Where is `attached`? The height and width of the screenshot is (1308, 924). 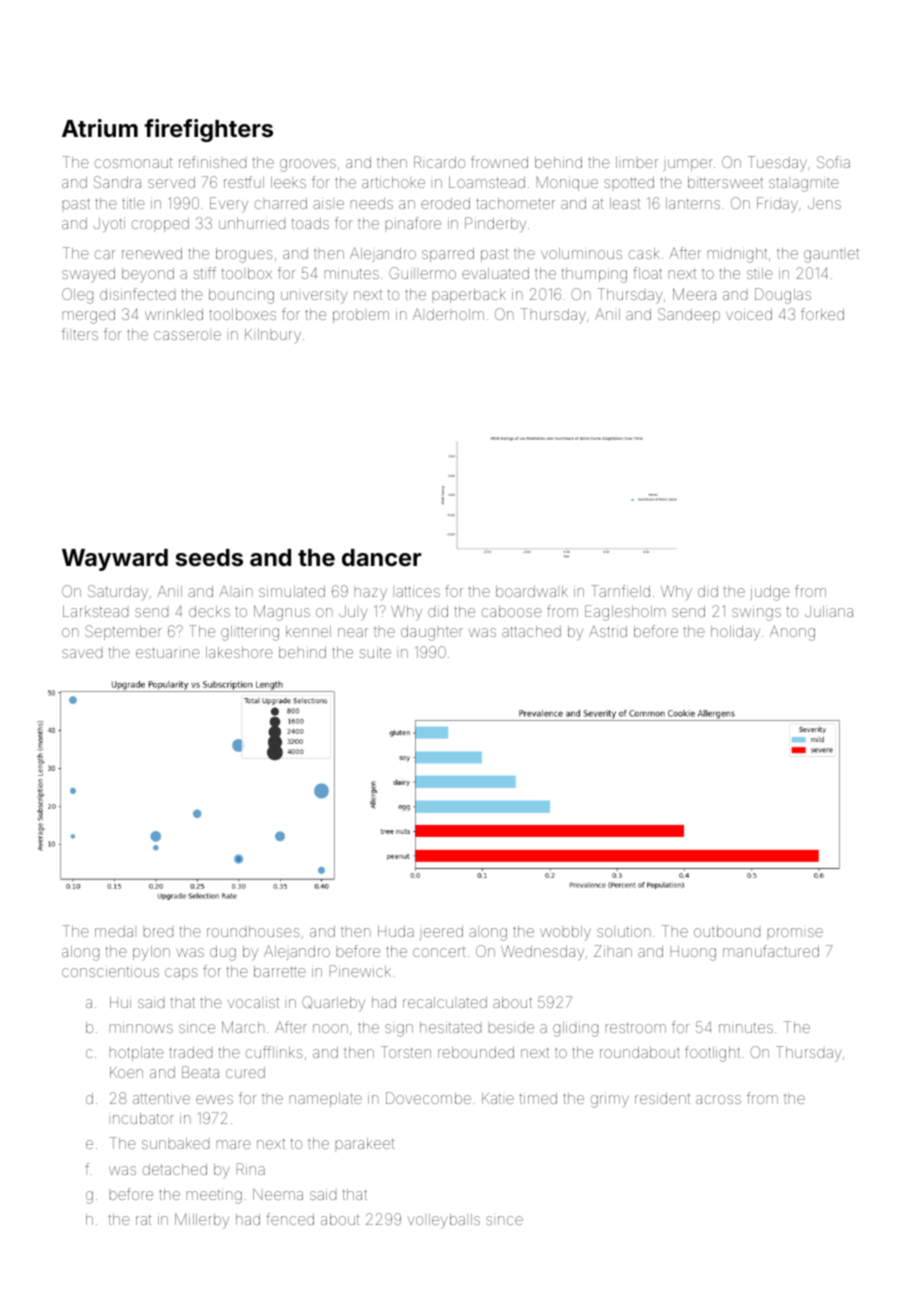
attached is located at coordinates (531, 631).
